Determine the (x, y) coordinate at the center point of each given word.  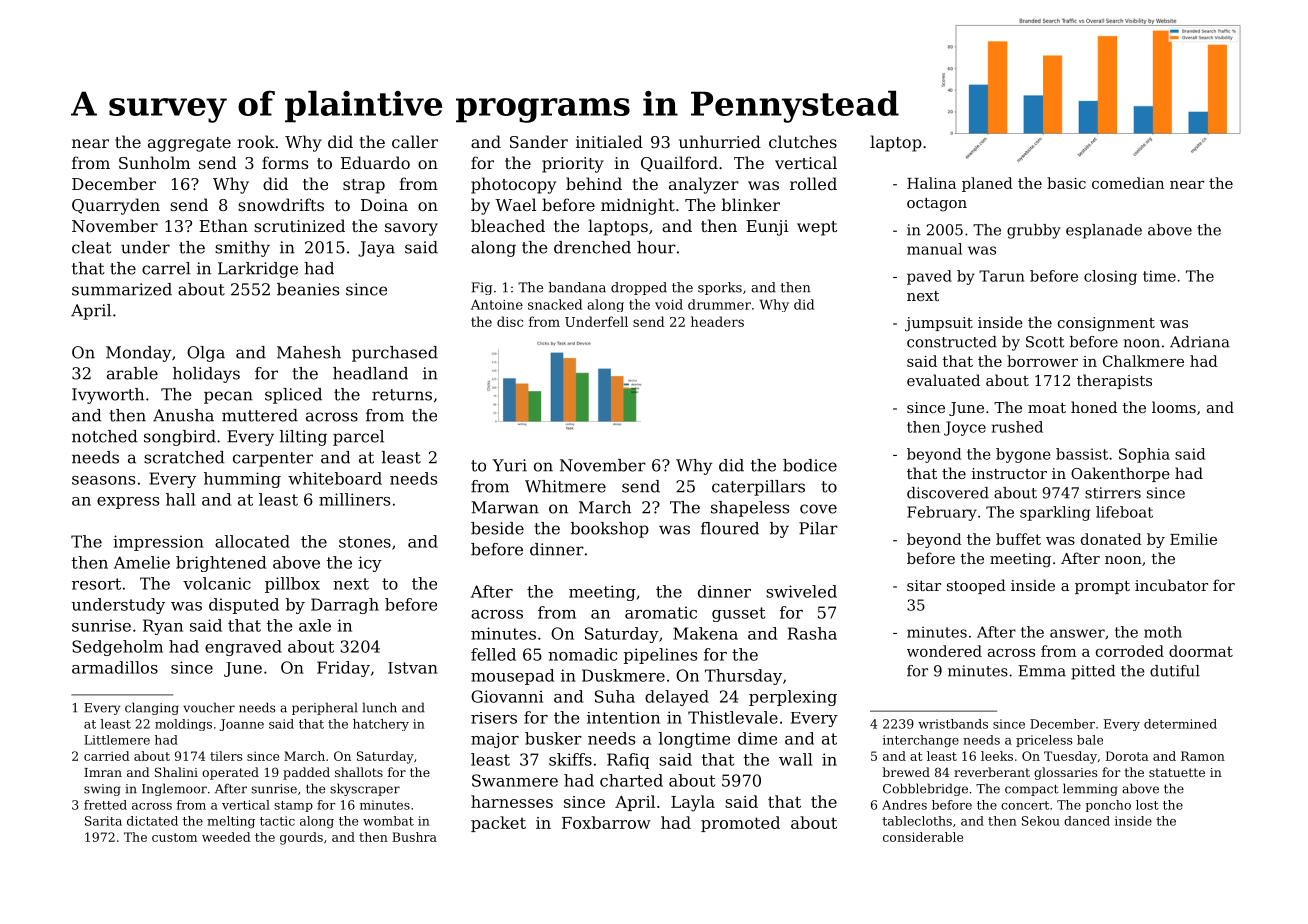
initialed (609, 141)
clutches (803, 141)
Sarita (103, 821)
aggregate (189, 144)
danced (1087, 821)
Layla (693, 803)
